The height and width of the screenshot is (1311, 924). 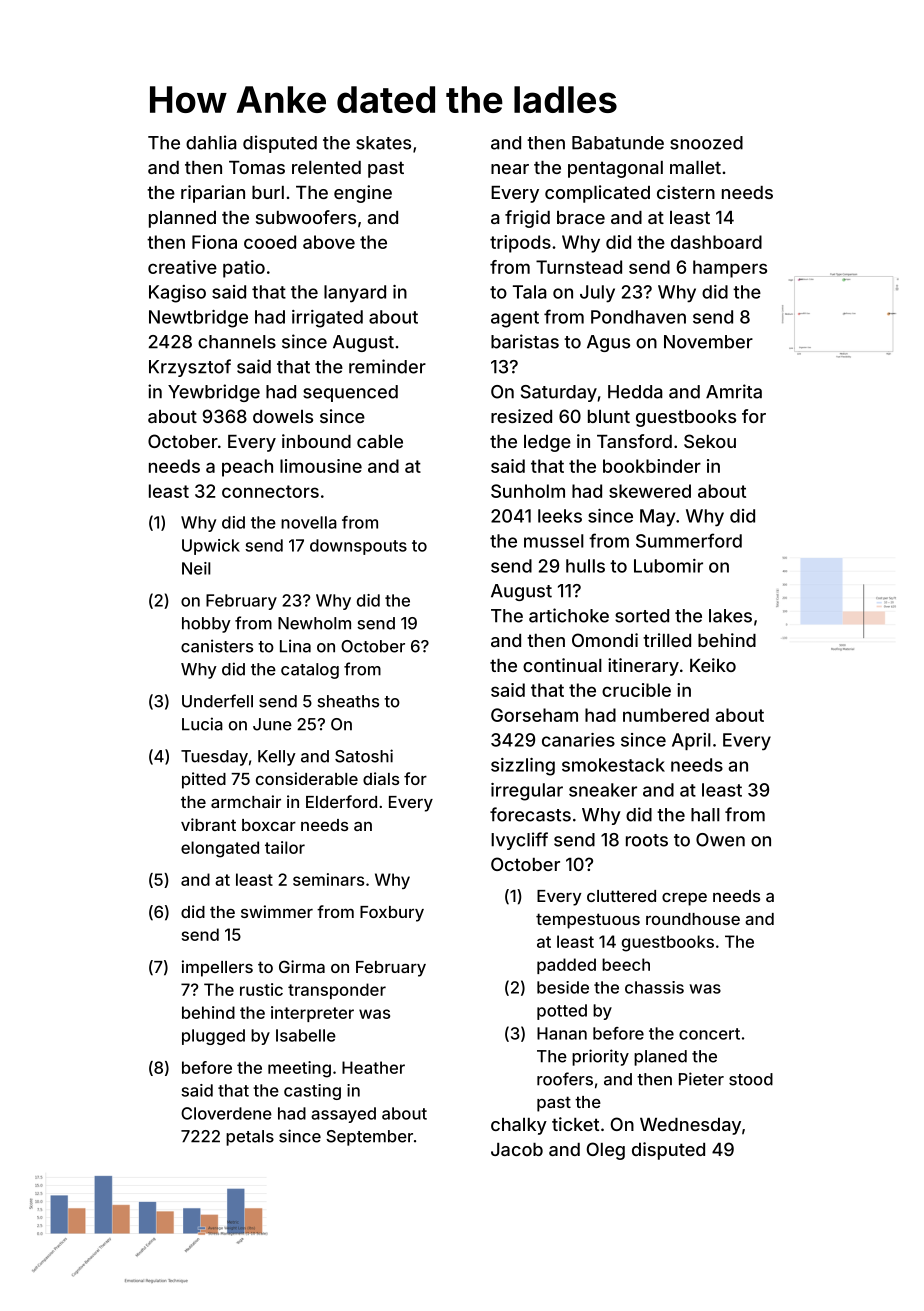 What do you see at coordinates (285, 847) in the screenshot?
I see `tailor` at bounding box center [285, 847].
